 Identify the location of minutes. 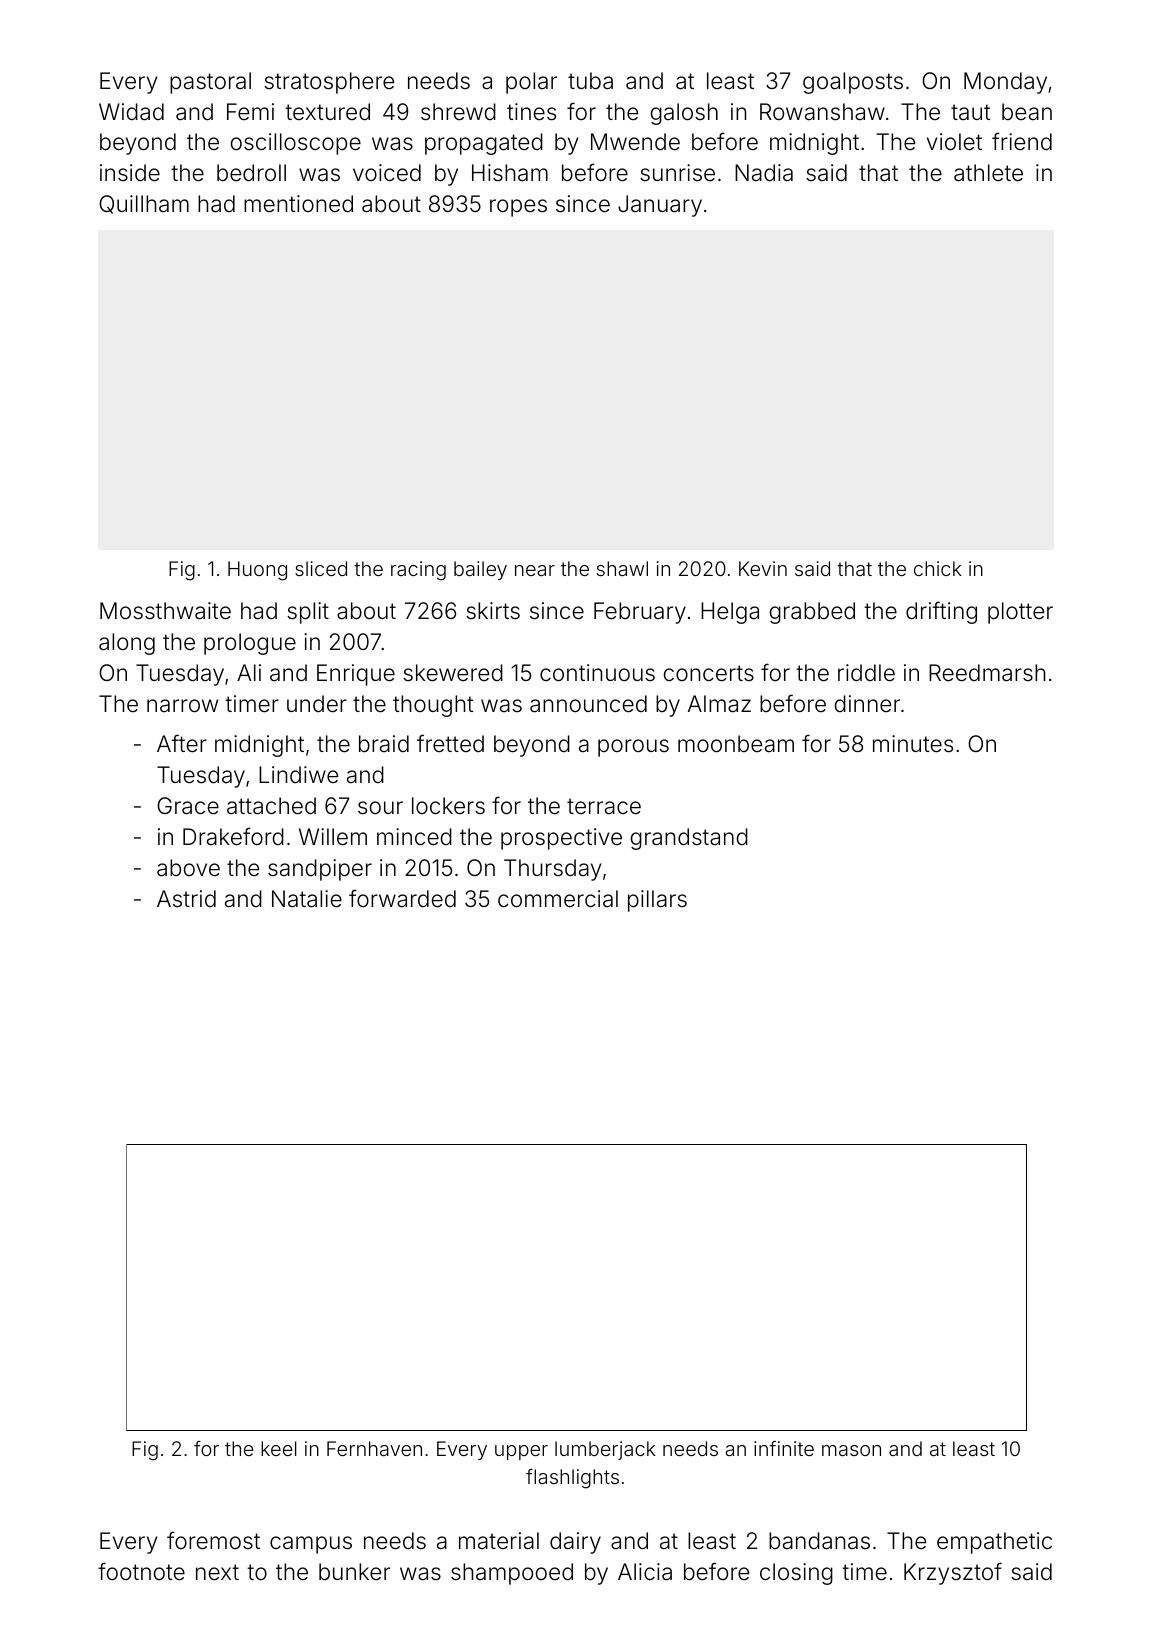
(913, 744).
